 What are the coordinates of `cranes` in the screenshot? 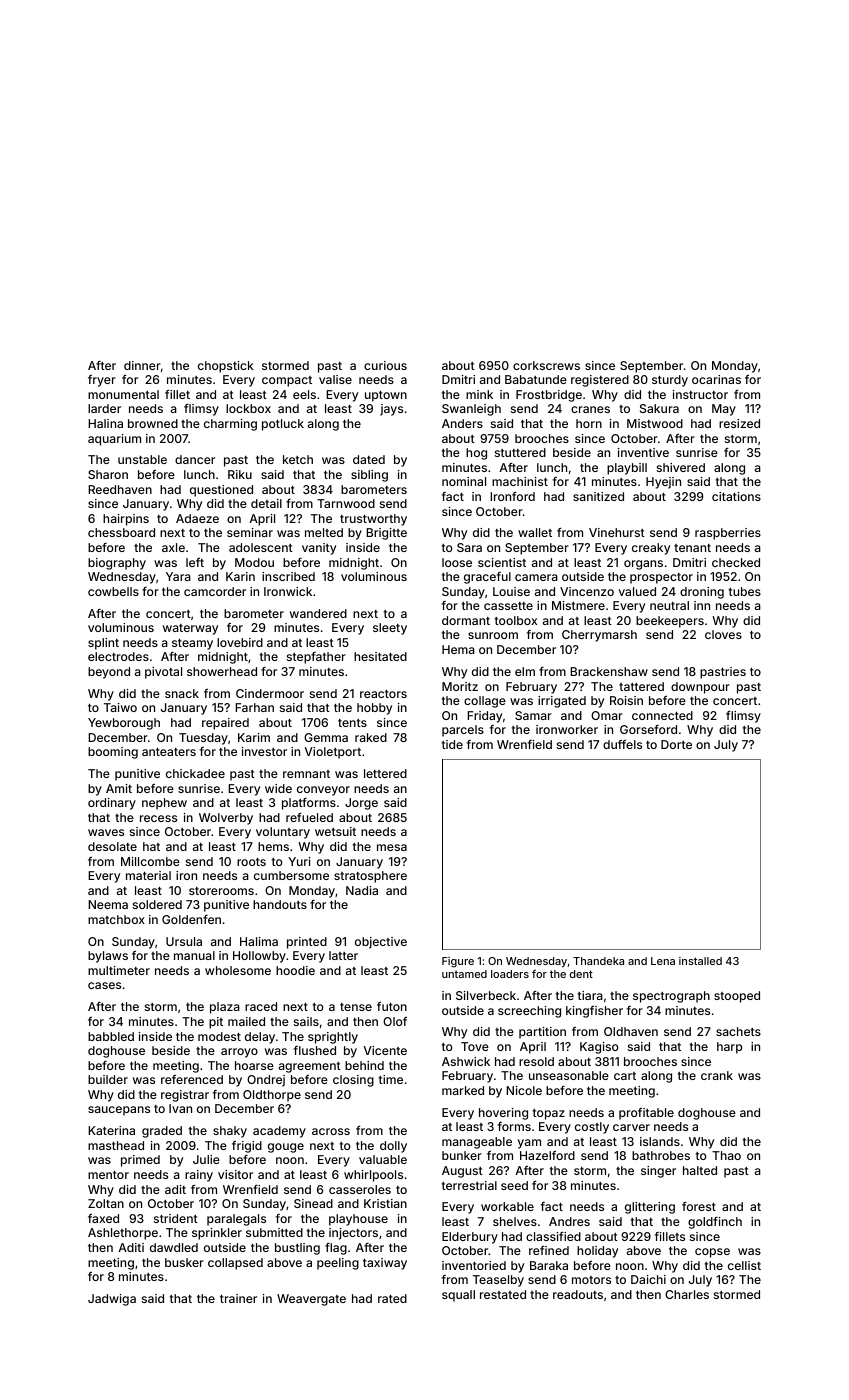 It's located at (590, 409).
